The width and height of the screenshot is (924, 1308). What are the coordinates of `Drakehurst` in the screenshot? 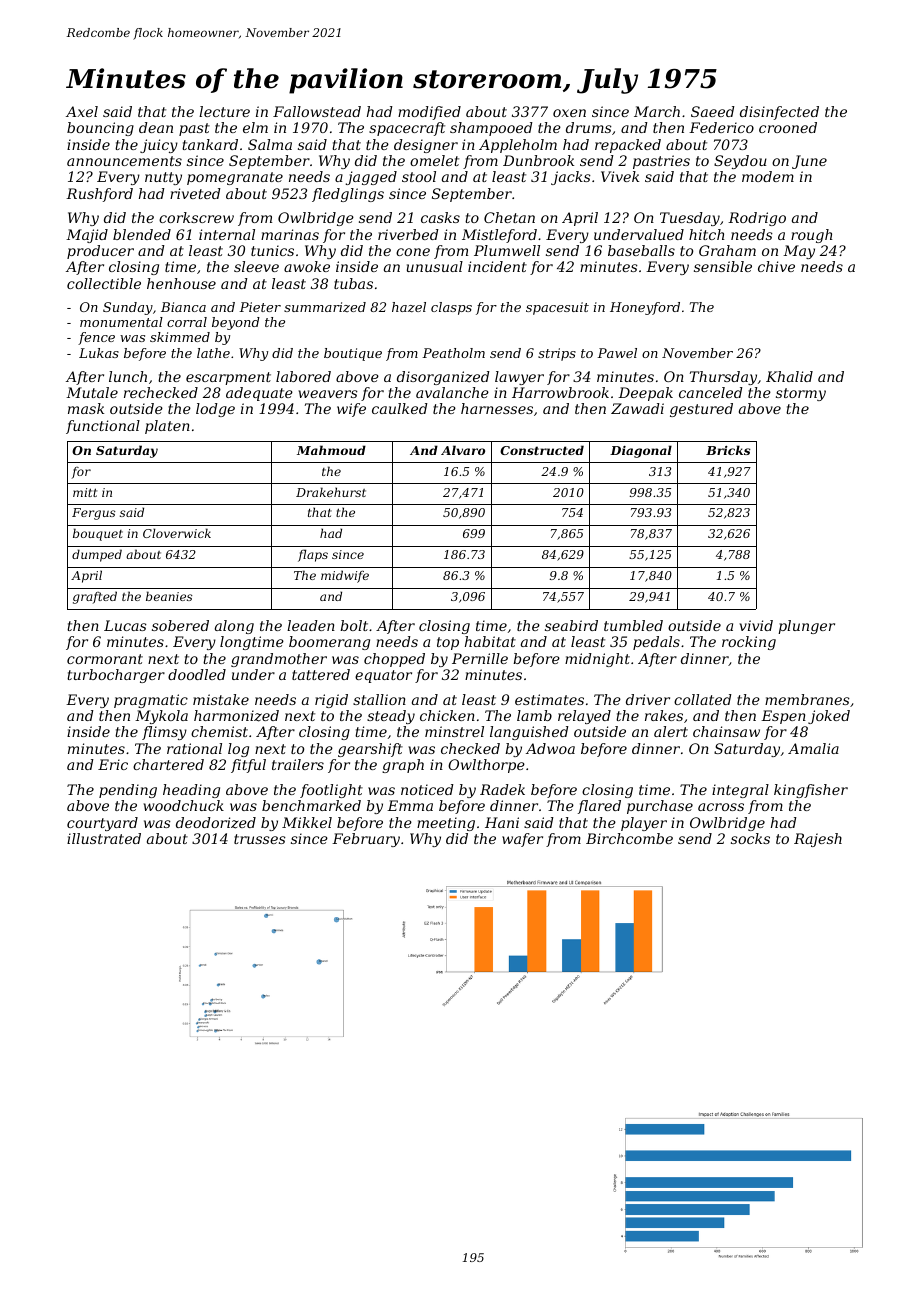 It's located at (331, 492).
